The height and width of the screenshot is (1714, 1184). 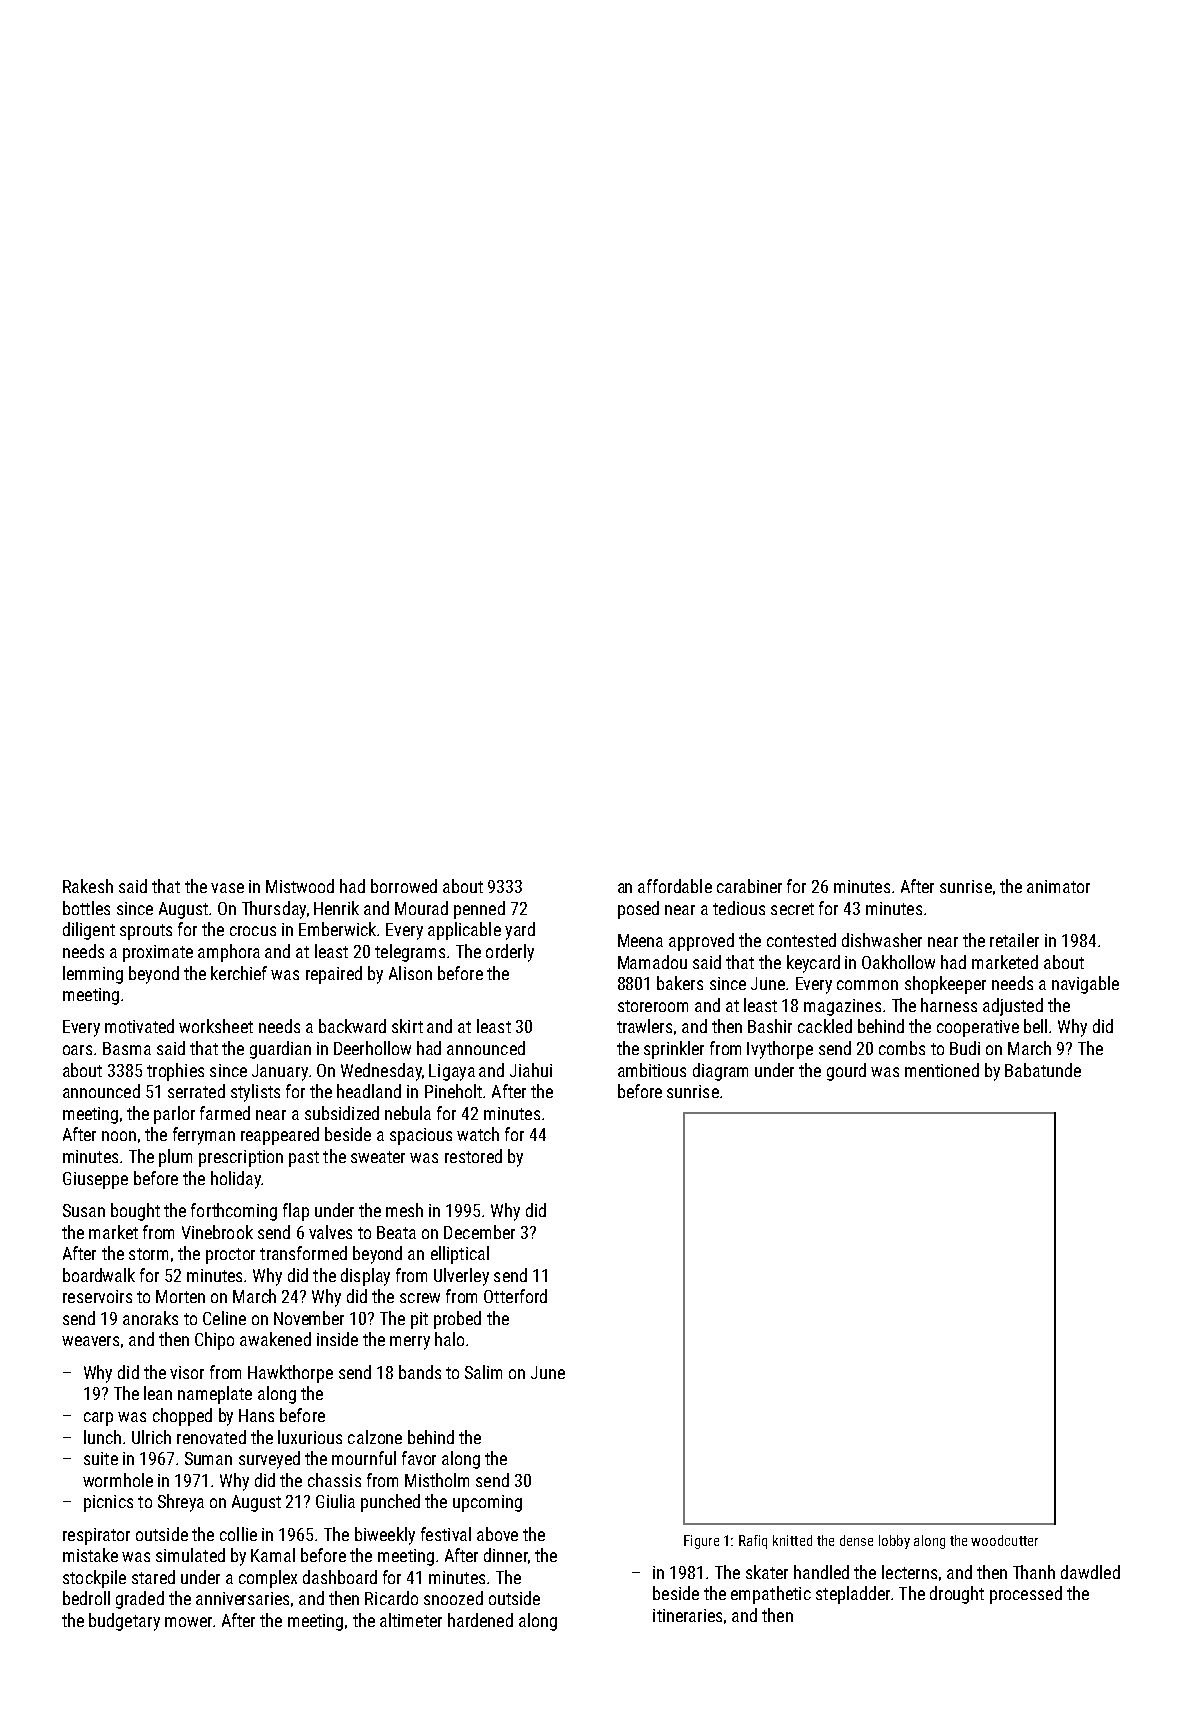 What do you see at coordinates (479, 910) in the screenshot?
I see `penned` at bounding box center [479, 910].
